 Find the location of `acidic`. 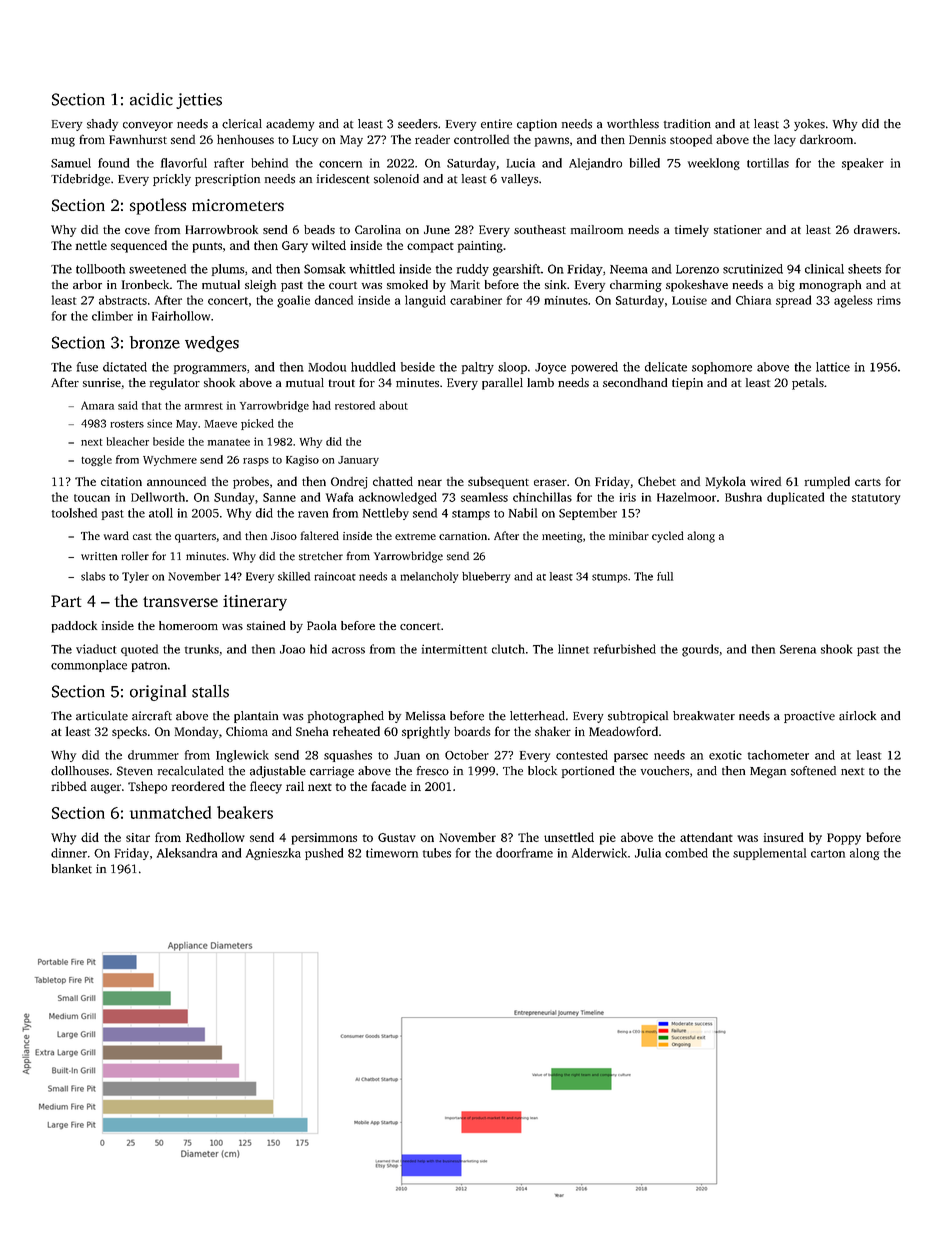

acidic is located at coordinates (151, 99).
